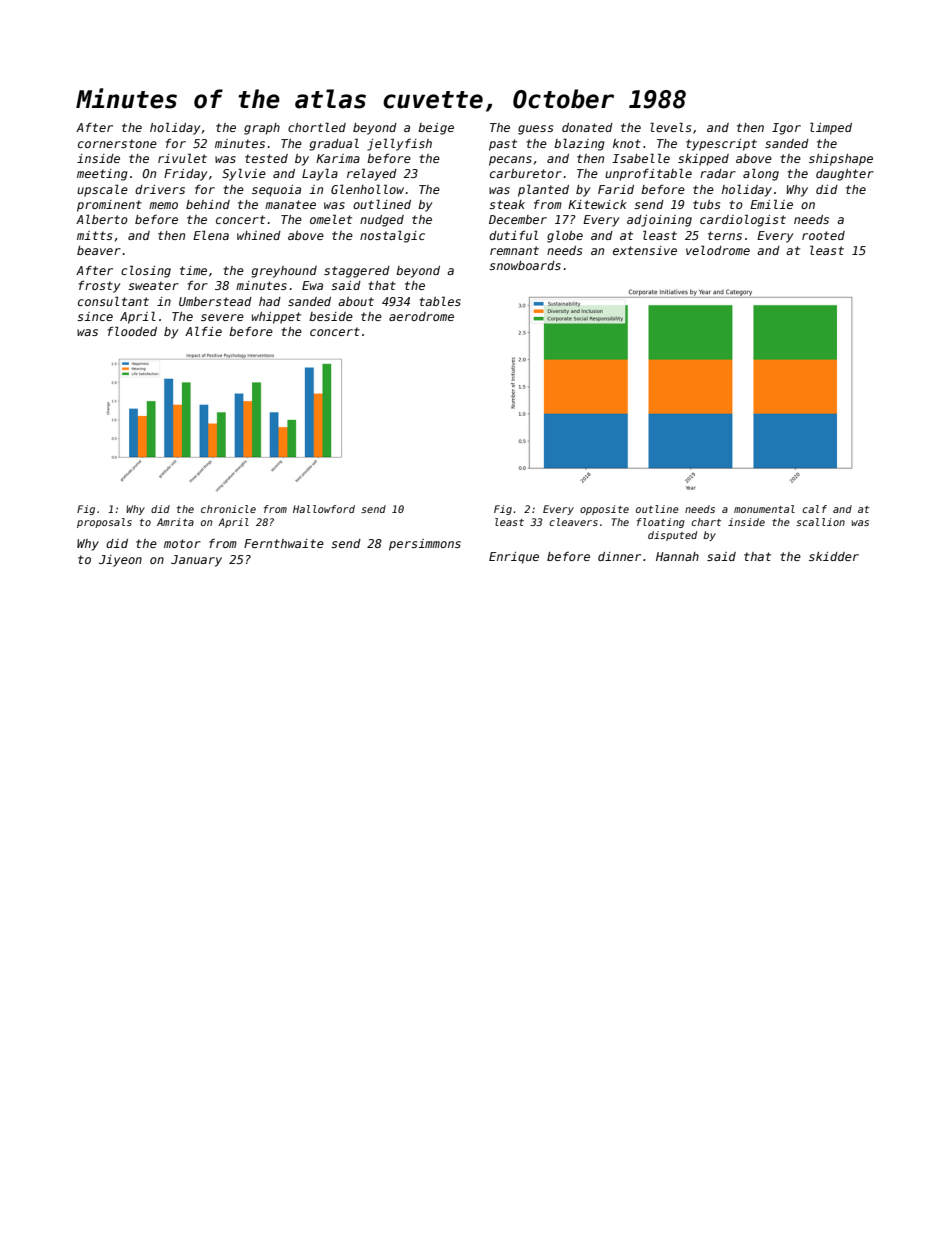  What do you see at coordinates (182, 158) in the image?
I see `rivulet` at bounding box center [182, 158].
